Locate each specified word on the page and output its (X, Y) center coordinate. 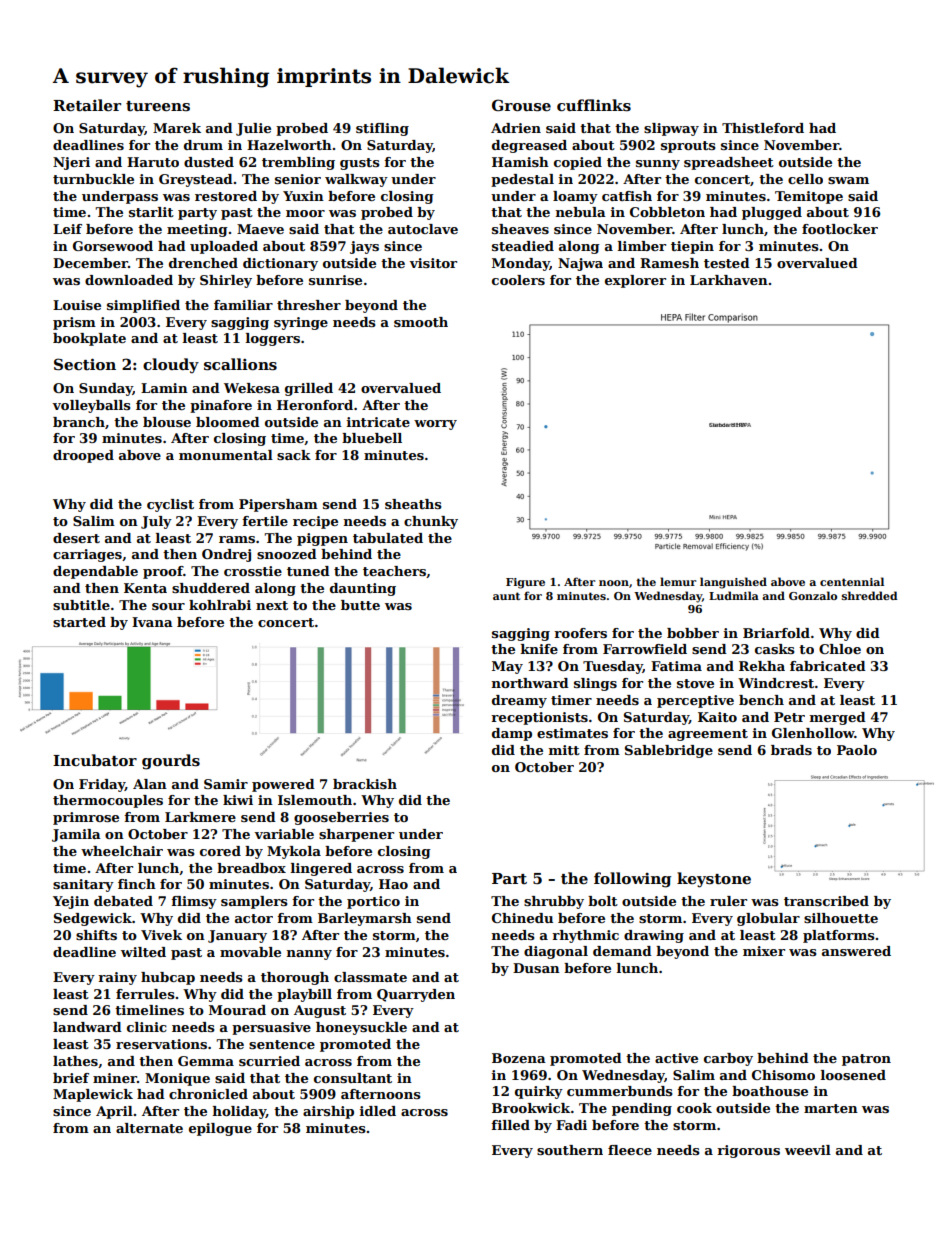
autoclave (423, 229)
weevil (808, 1150)
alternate (149, 1128)
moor (305, 213)
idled (378, 1111)
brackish (365, 784)
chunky (431, 522)
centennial (852, 581)
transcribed (826, 901)
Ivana (152, 622)
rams (237, 539)
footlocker (840, 229)
